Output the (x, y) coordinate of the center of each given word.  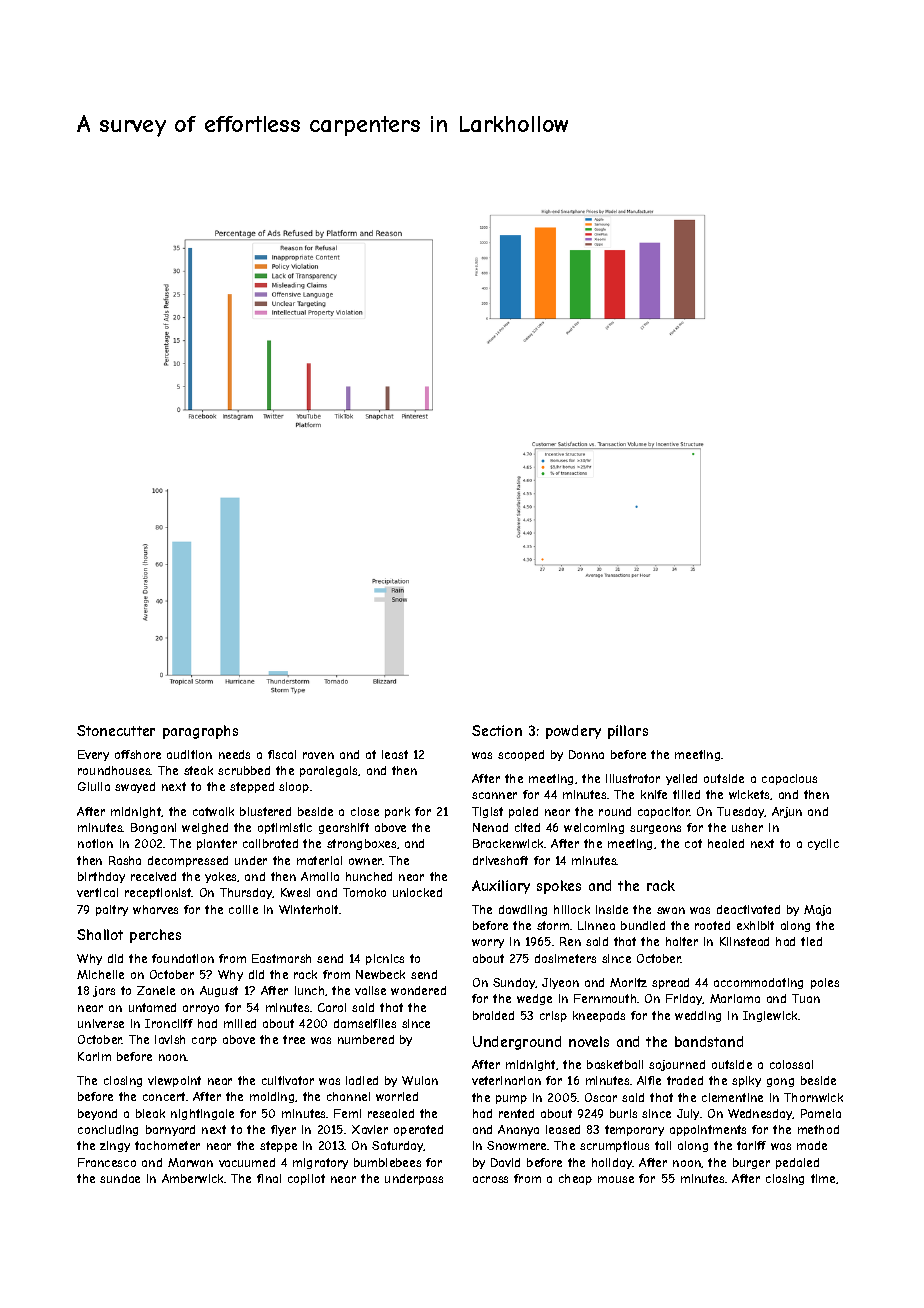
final (269, 1178)
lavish (170, 1039)
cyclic (823, 844)
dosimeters (565, 958)
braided (493, 1015)
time (823, 1178)
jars (104, 991)
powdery (573, 732)
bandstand (709, 1041)
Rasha (125, 860)
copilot (306, 1179)
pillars (628, 732)
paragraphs (200, 732)
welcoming (594, 828)
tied (811, 941)
